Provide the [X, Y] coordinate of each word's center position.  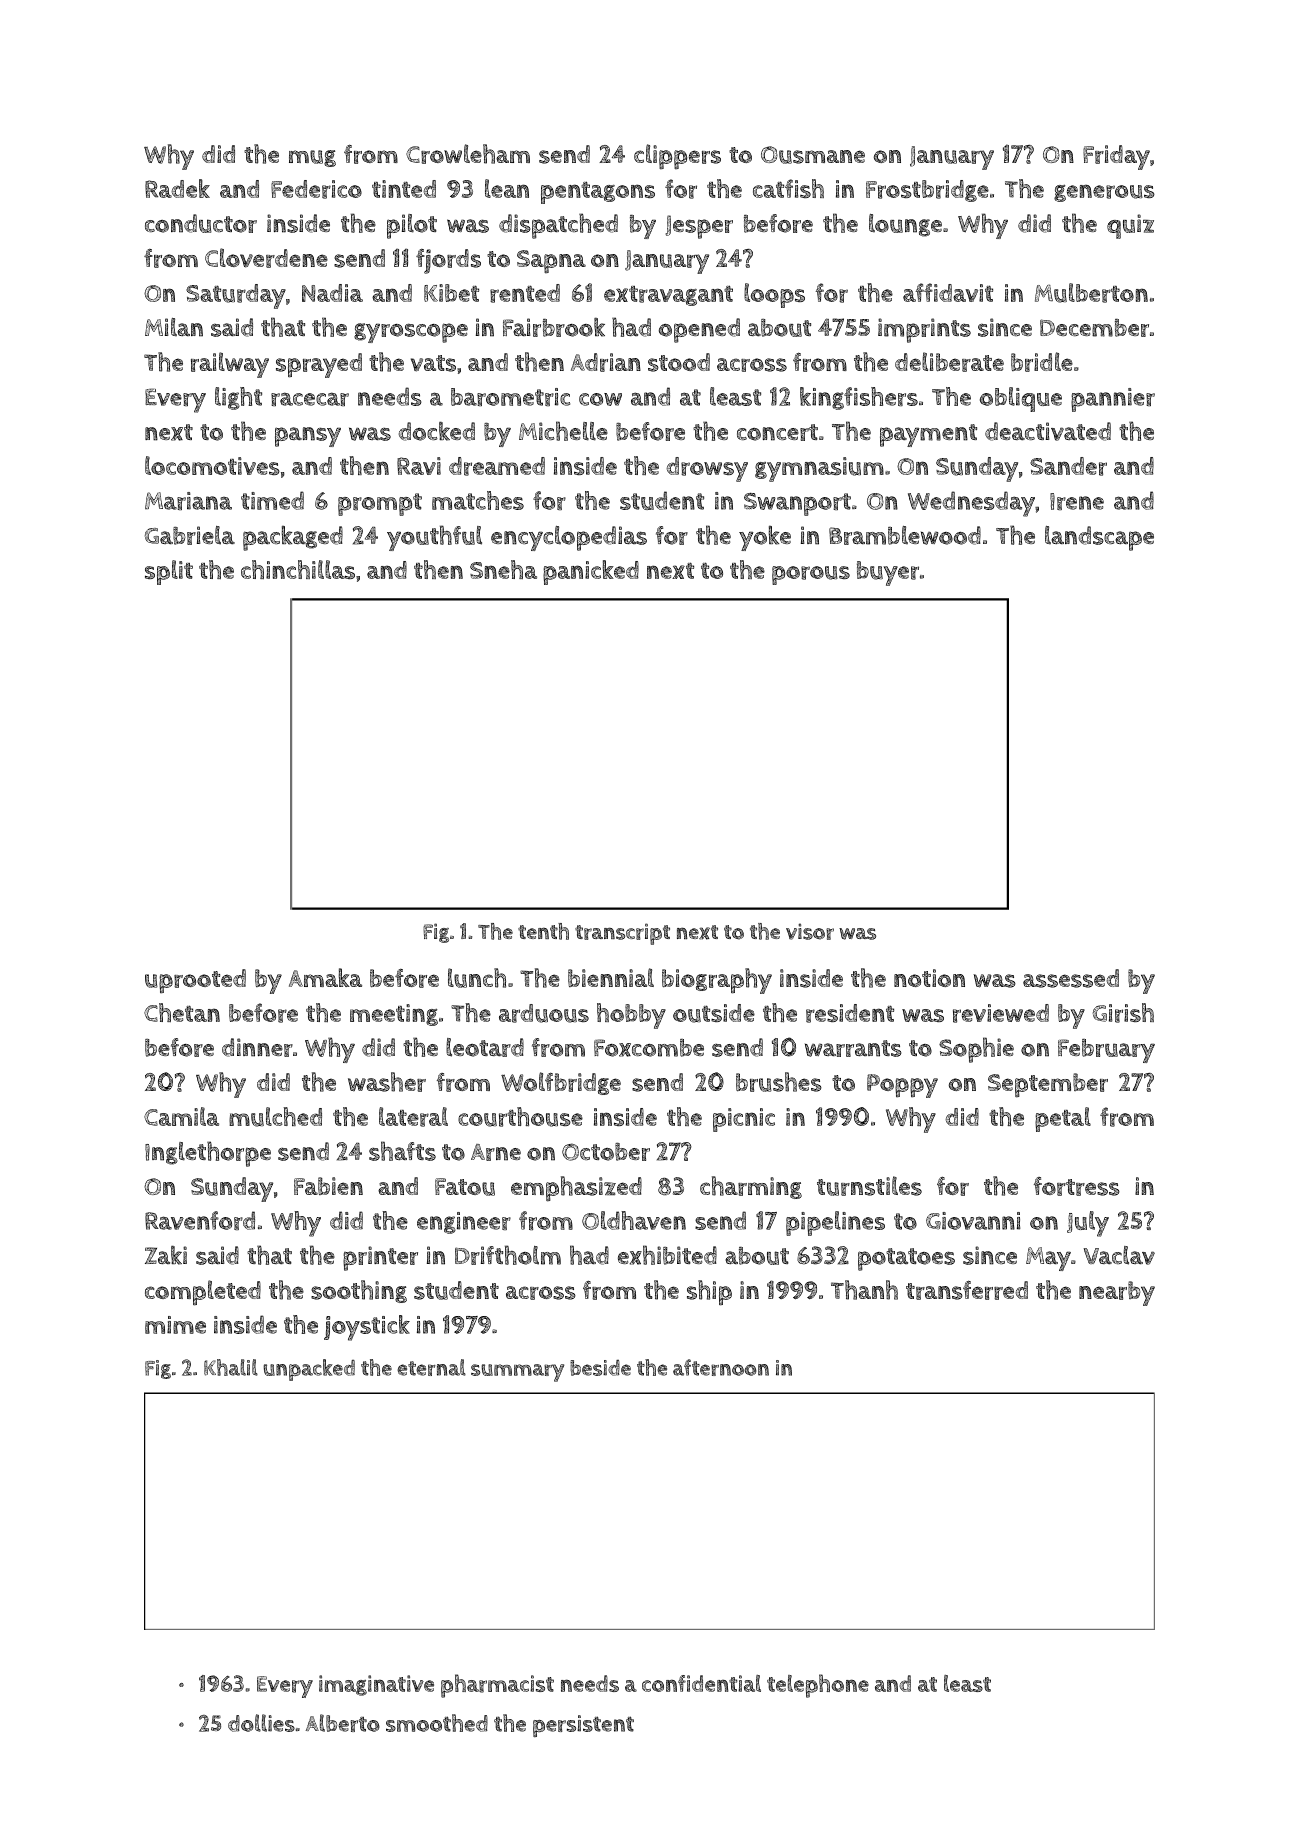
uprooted [195, 981]
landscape [1099, 538]
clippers [677, 157]
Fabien [328, 1186]
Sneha [503, 569]
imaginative [376, 1685]
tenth [543, 931]
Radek [177, 188]
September [1048, 1085]
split [169, 572]
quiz [1130, 226]
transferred [967, 1290]
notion [929, 978]
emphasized [576, 1189]
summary [517, 1373]
